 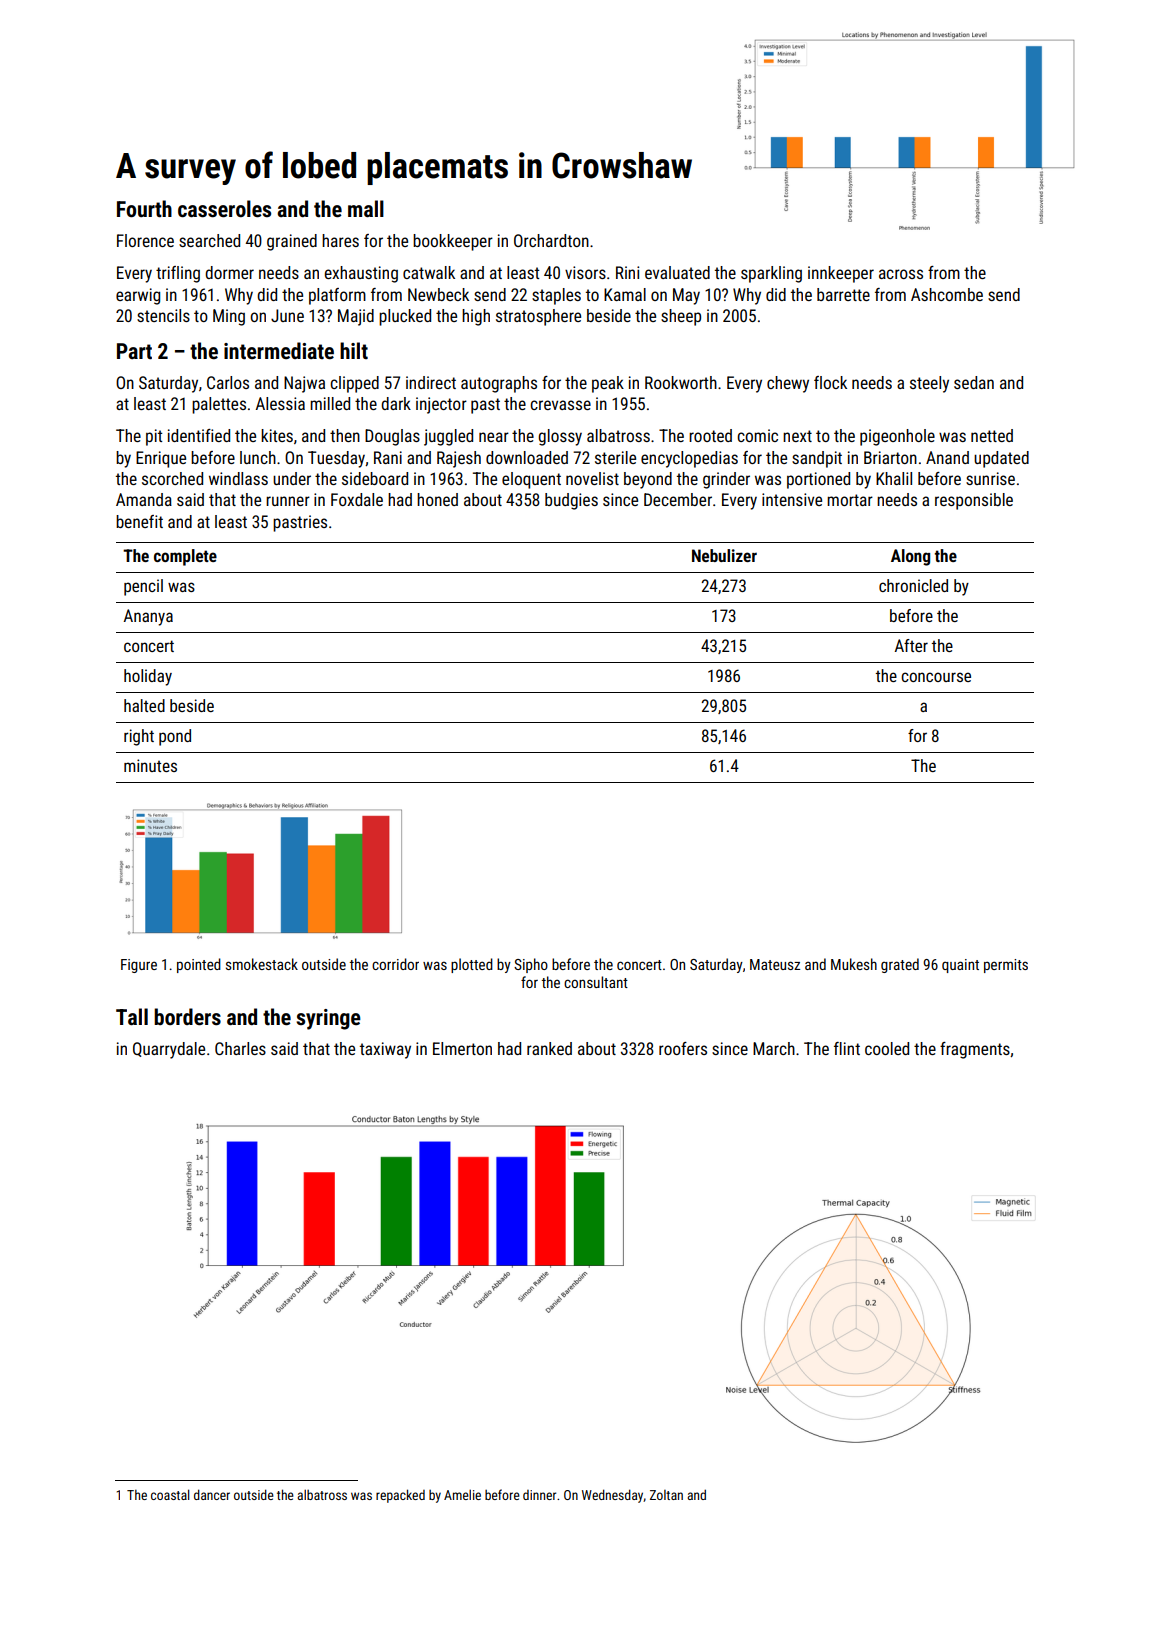 What do you see at coordinates (724, 555) in the screenshot?
I see `Nebulizer` at bounding box center [724, 555].
